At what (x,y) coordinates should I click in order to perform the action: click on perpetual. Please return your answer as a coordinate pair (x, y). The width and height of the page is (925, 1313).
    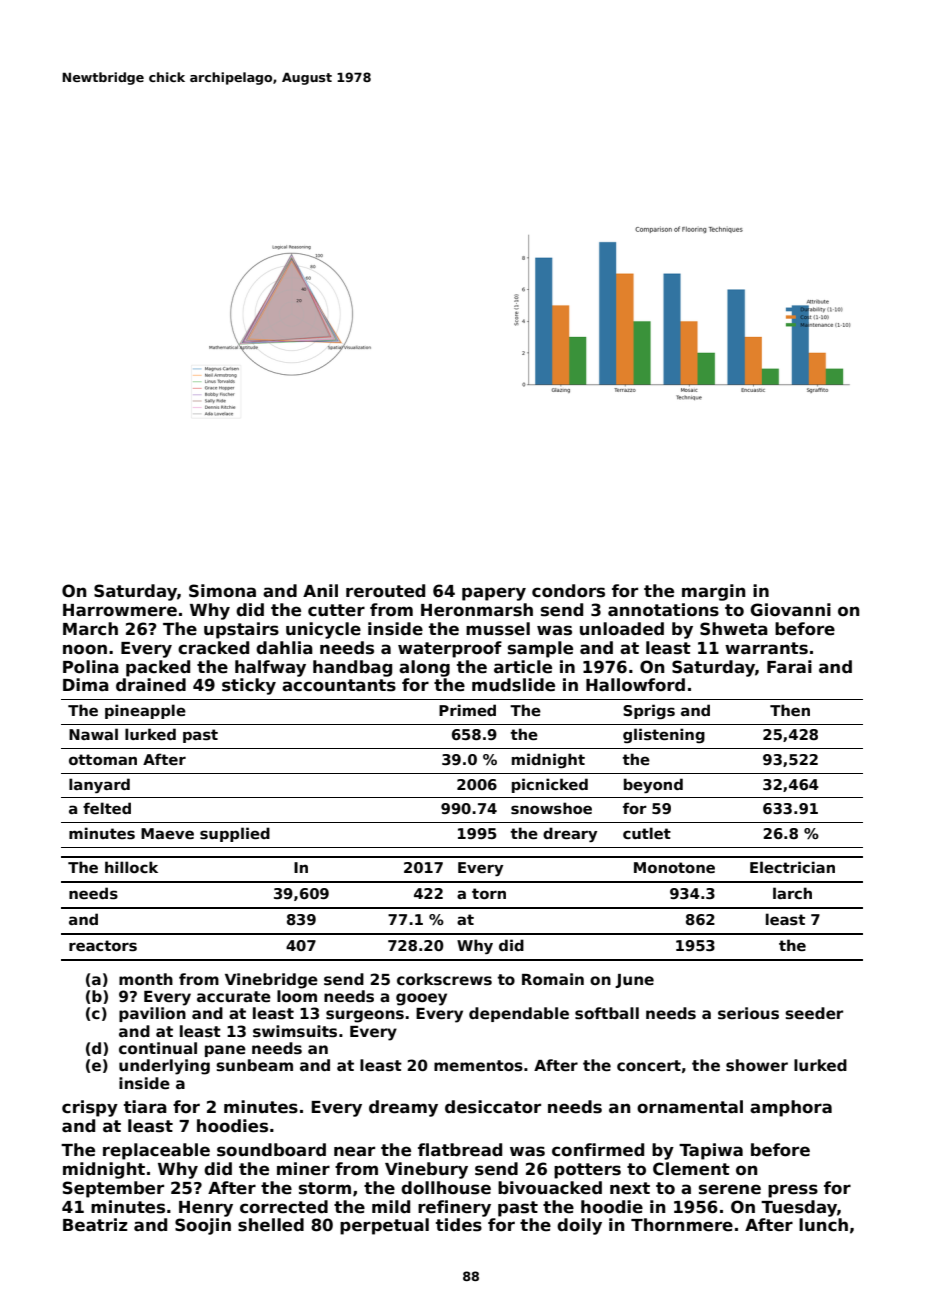
    Looking at the image, I should click on (384, 1226).
